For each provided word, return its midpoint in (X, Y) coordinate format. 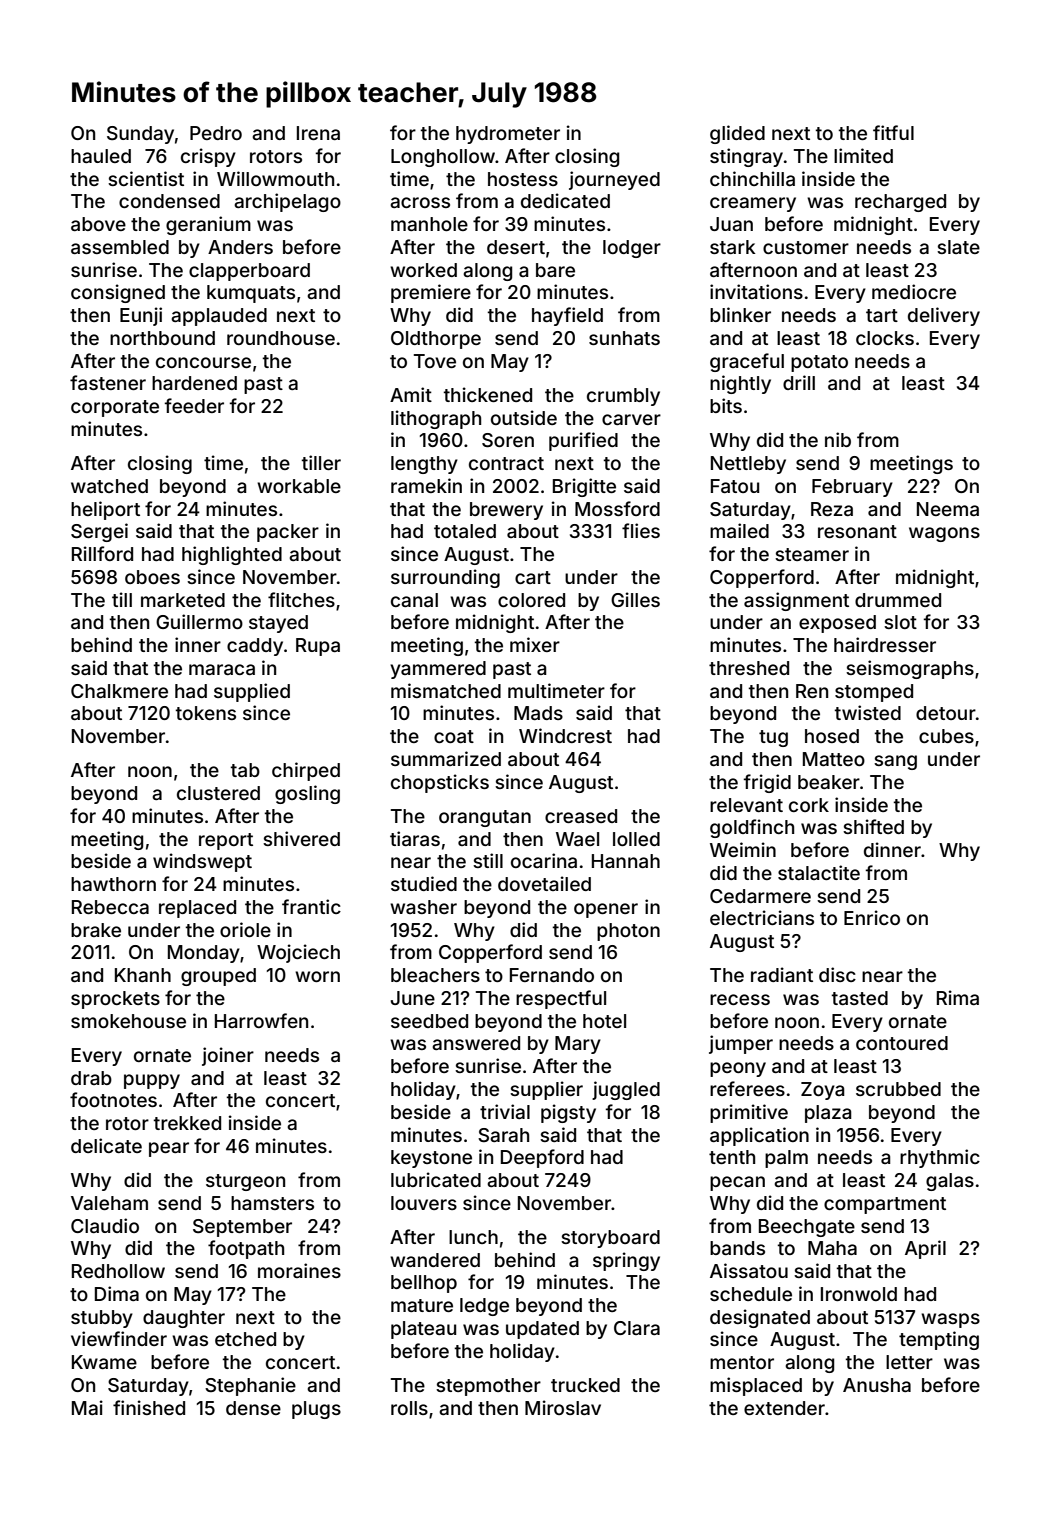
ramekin (426, 485)
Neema (948, 509)
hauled (101, 156)
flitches (301, 599)
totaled (465, 531)
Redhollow (118, 1271)
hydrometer (508, 135)
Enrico (872, 917)
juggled (626, 1090)
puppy (152, 1081)
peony (738, 1069)
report (226, 841)
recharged (900, 203)
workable (299, 486)
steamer (812, 554)
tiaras (415, 838)
